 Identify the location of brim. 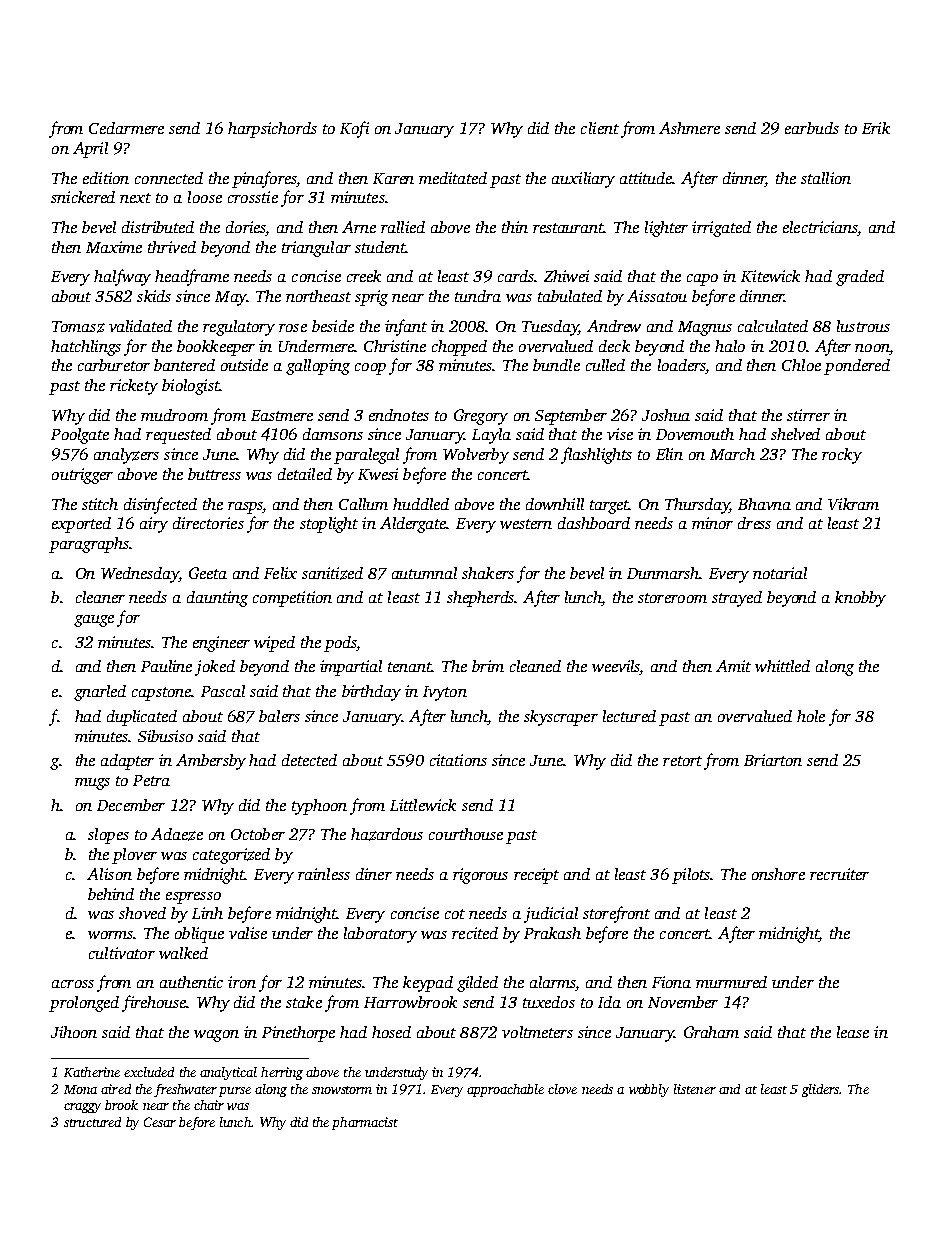
(488, 666).
